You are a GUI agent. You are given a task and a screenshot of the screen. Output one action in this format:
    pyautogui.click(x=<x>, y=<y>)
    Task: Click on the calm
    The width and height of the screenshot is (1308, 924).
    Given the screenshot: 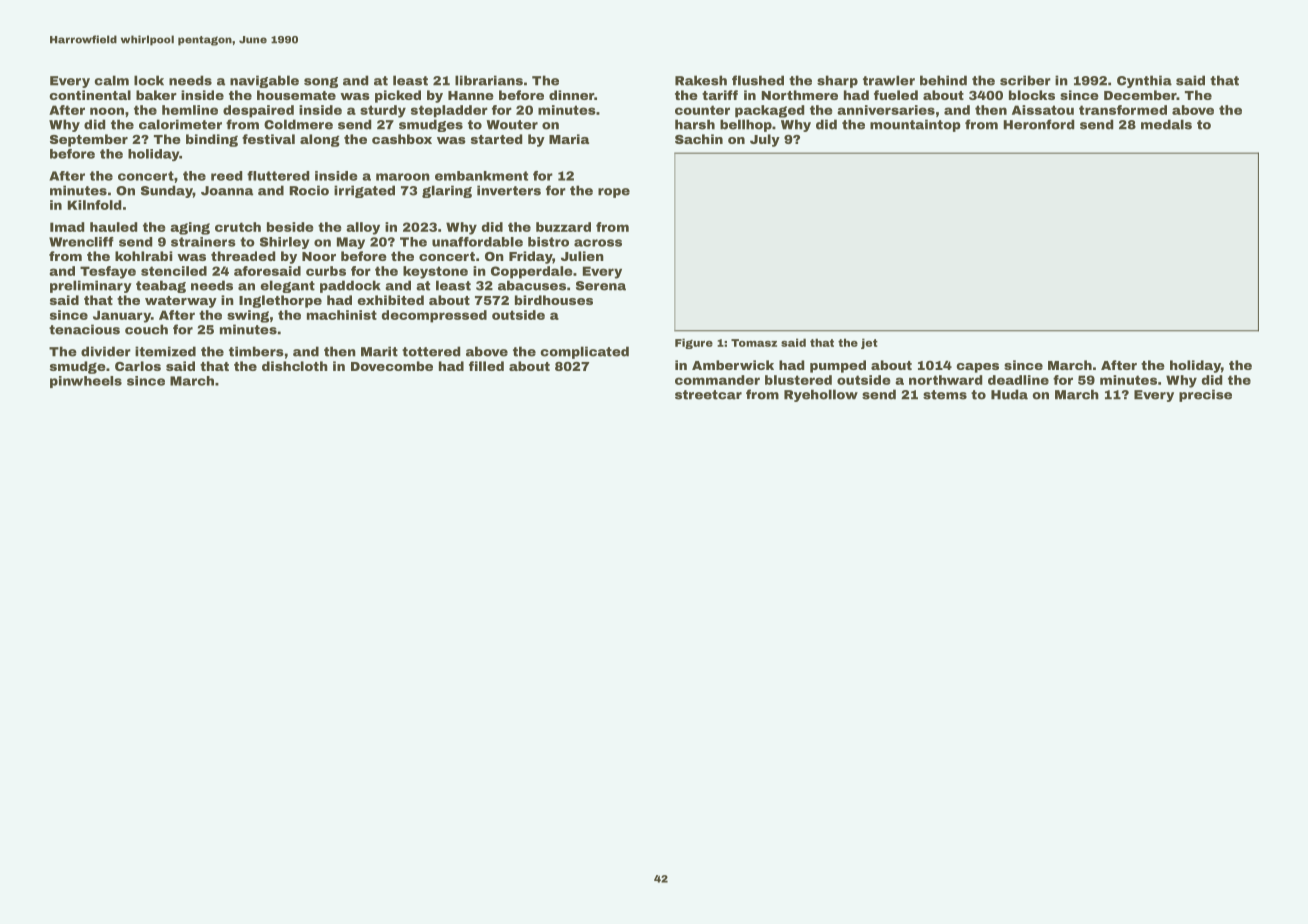 What is the action you would take?
    pyautogui.click(x=111, y=80)
